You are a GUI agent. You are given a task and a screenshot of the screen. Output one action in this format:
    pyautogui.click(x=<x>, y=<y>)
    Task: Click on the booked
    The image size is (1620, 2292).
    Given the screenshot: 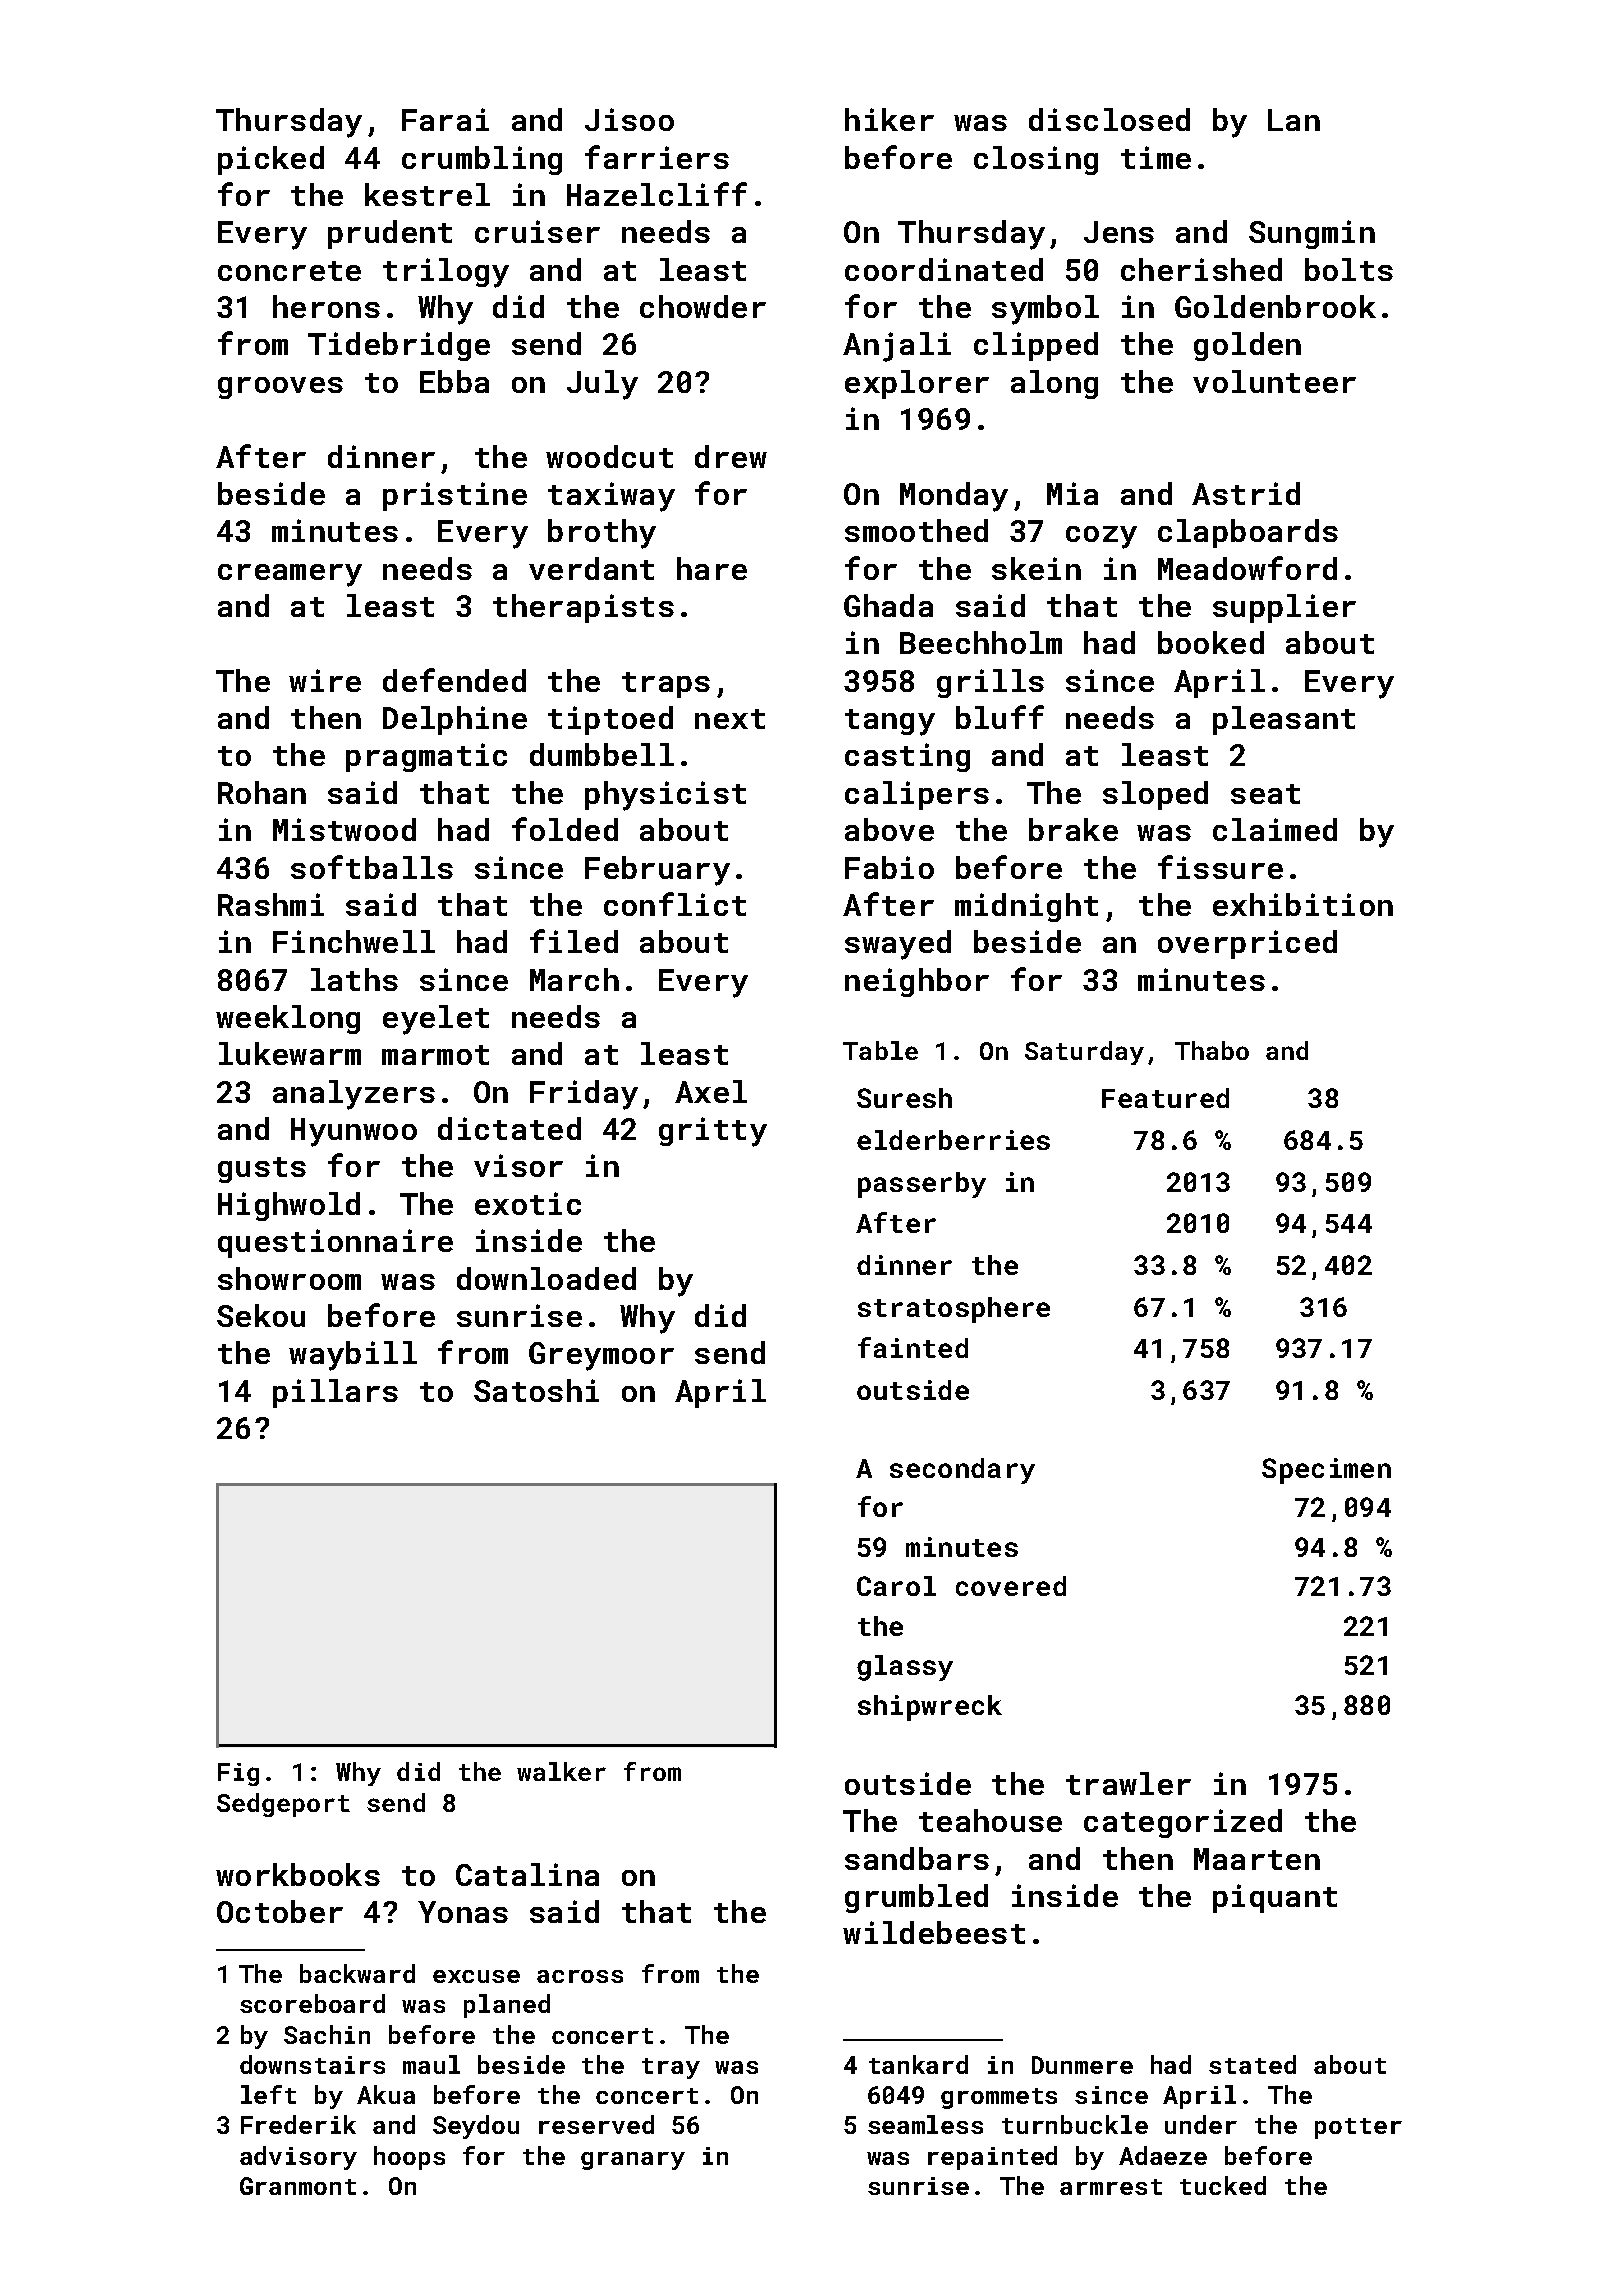 What is the action you would take?
    pyautogui.click(x=1211, y=642)
